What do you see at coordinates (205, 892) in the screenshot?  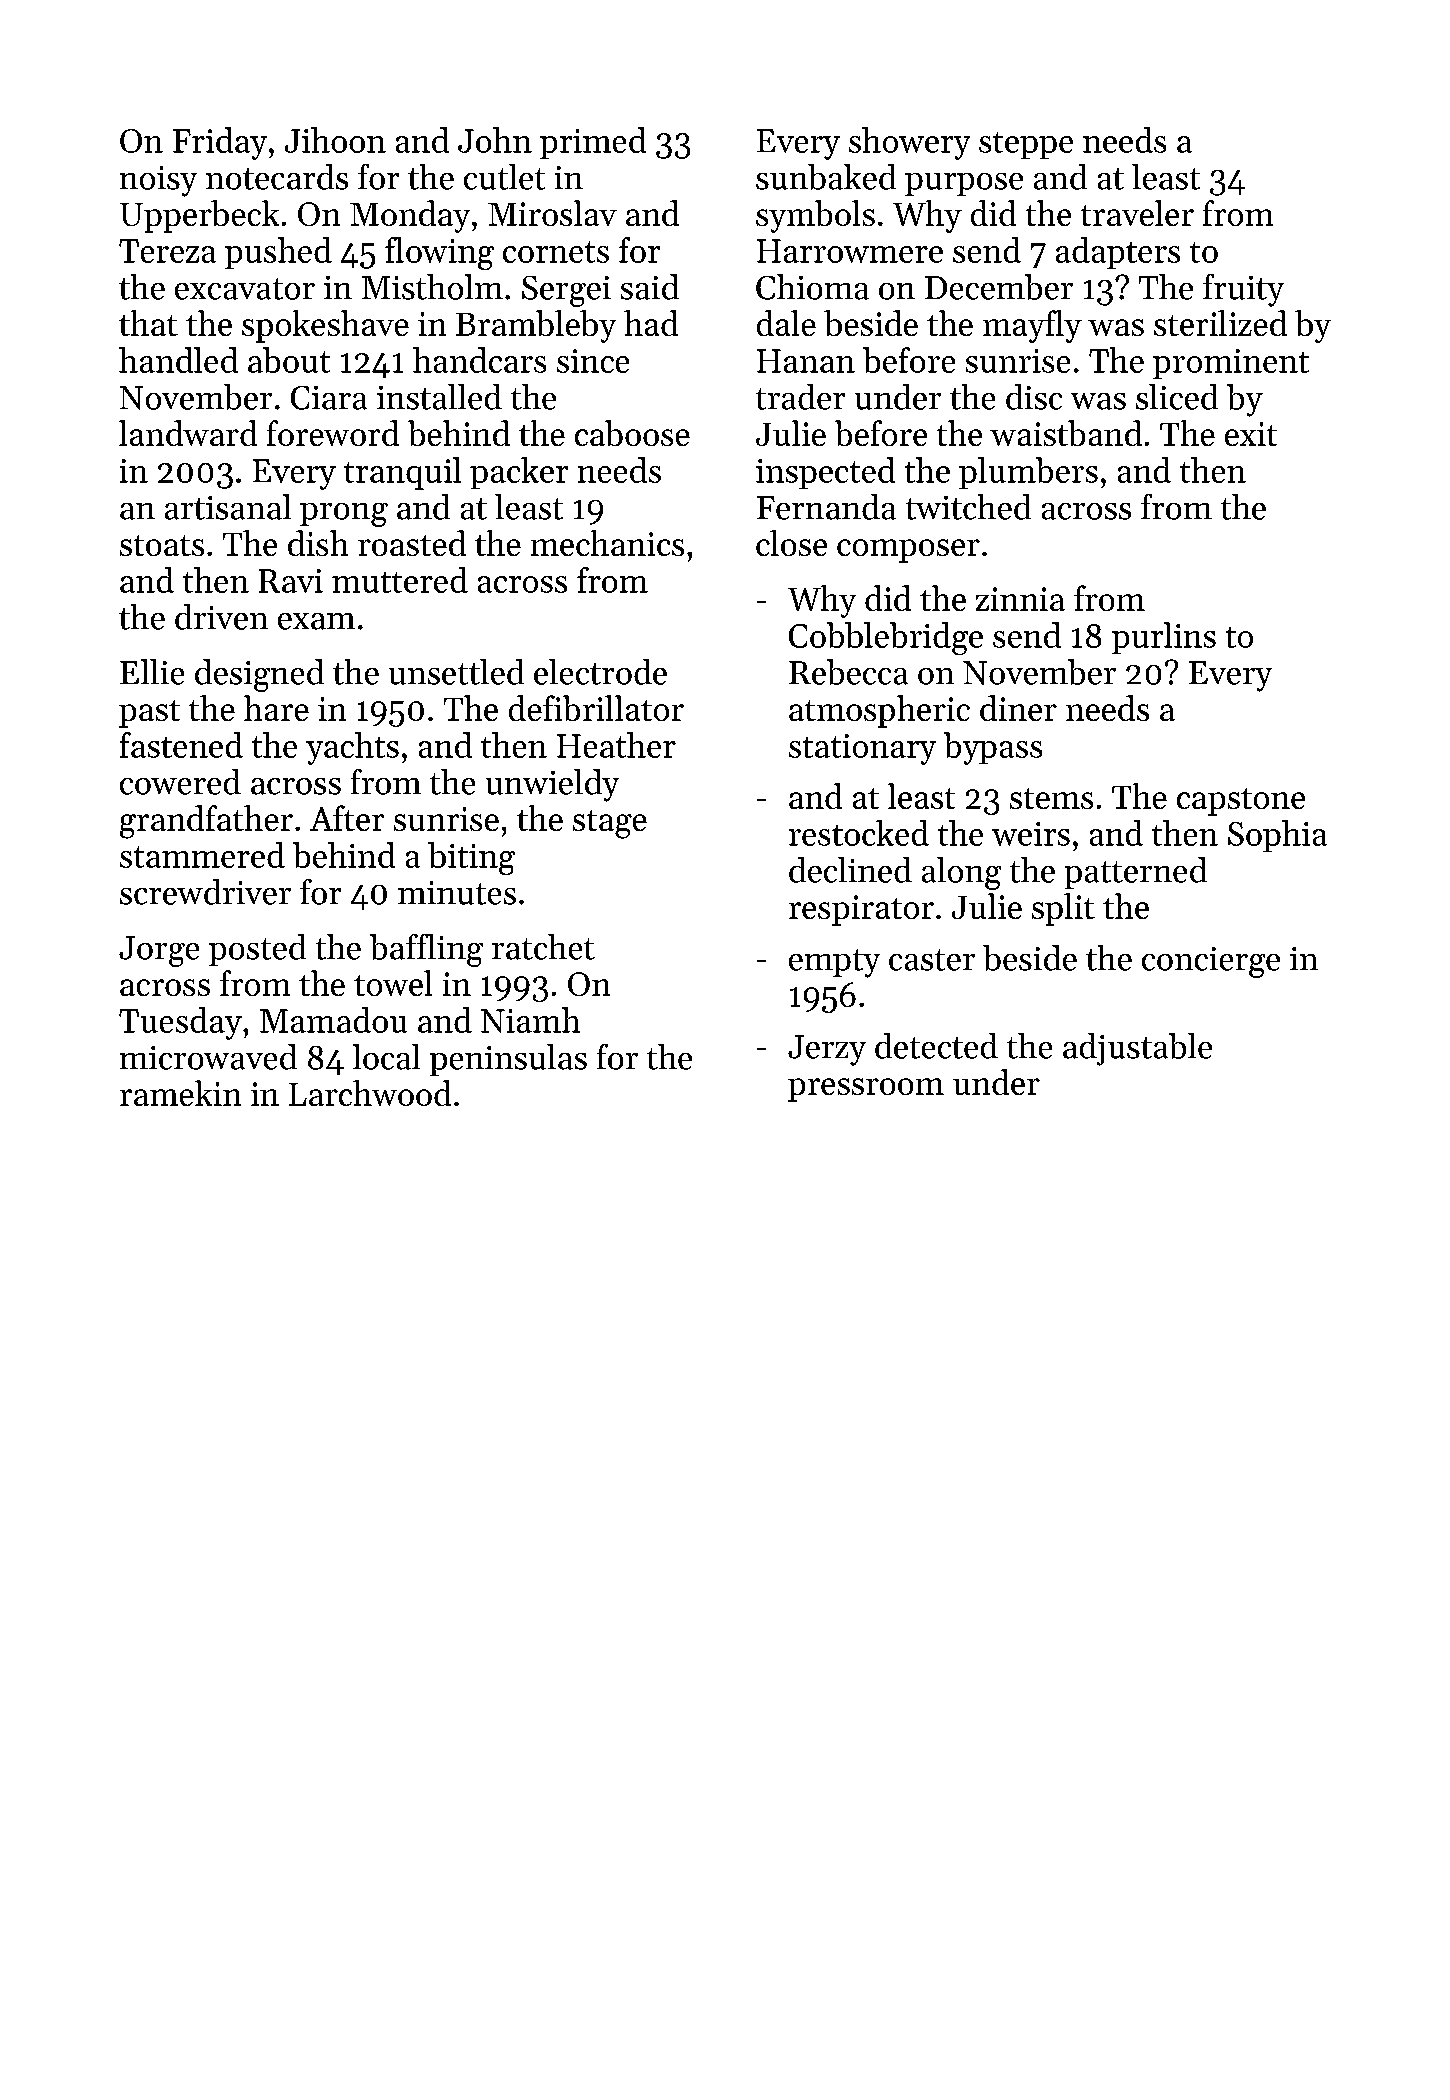 I see `screwdriver` at bounding box center [205, 892].
